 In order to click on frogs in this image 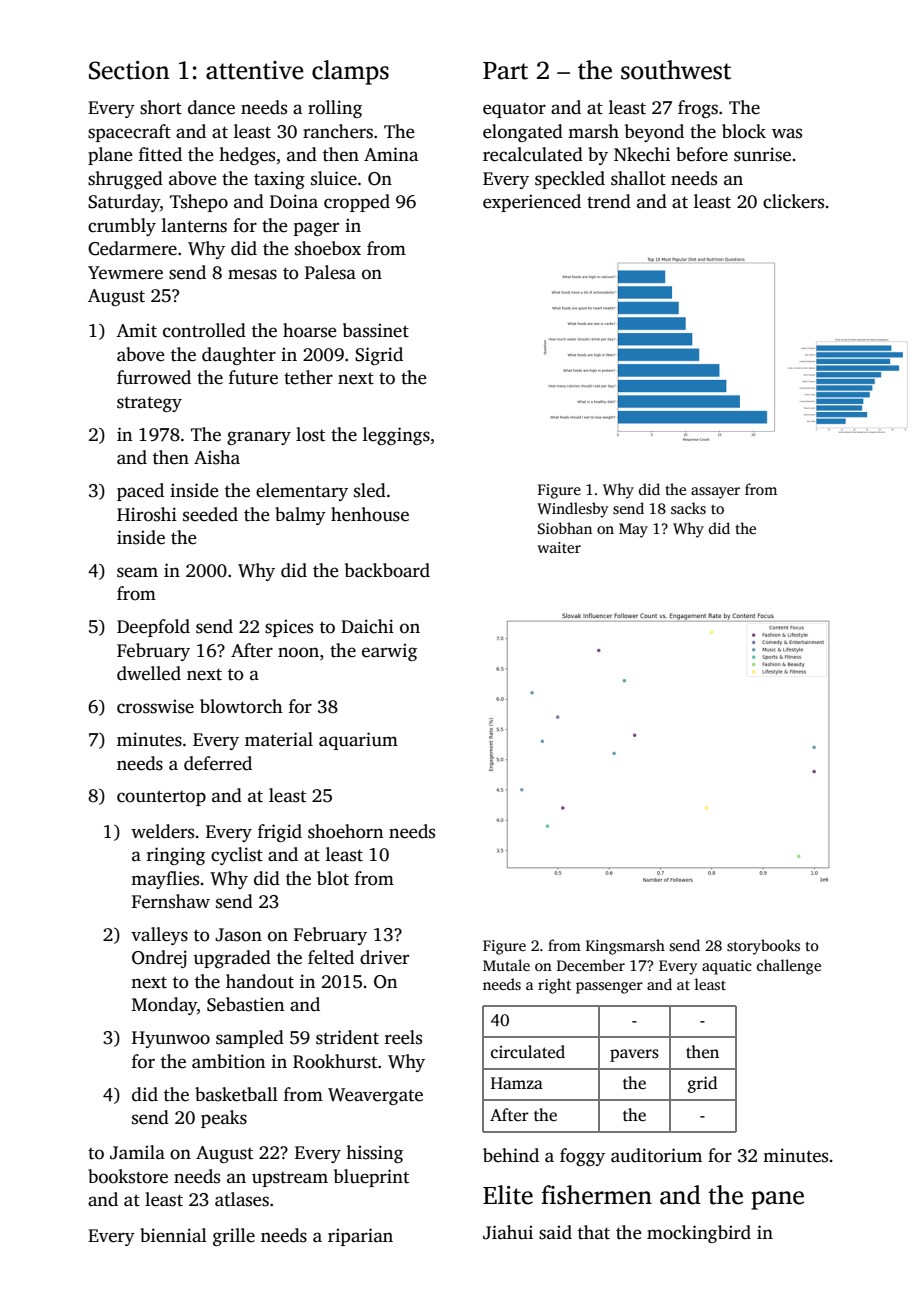, I will do `click(698, 109)`.
